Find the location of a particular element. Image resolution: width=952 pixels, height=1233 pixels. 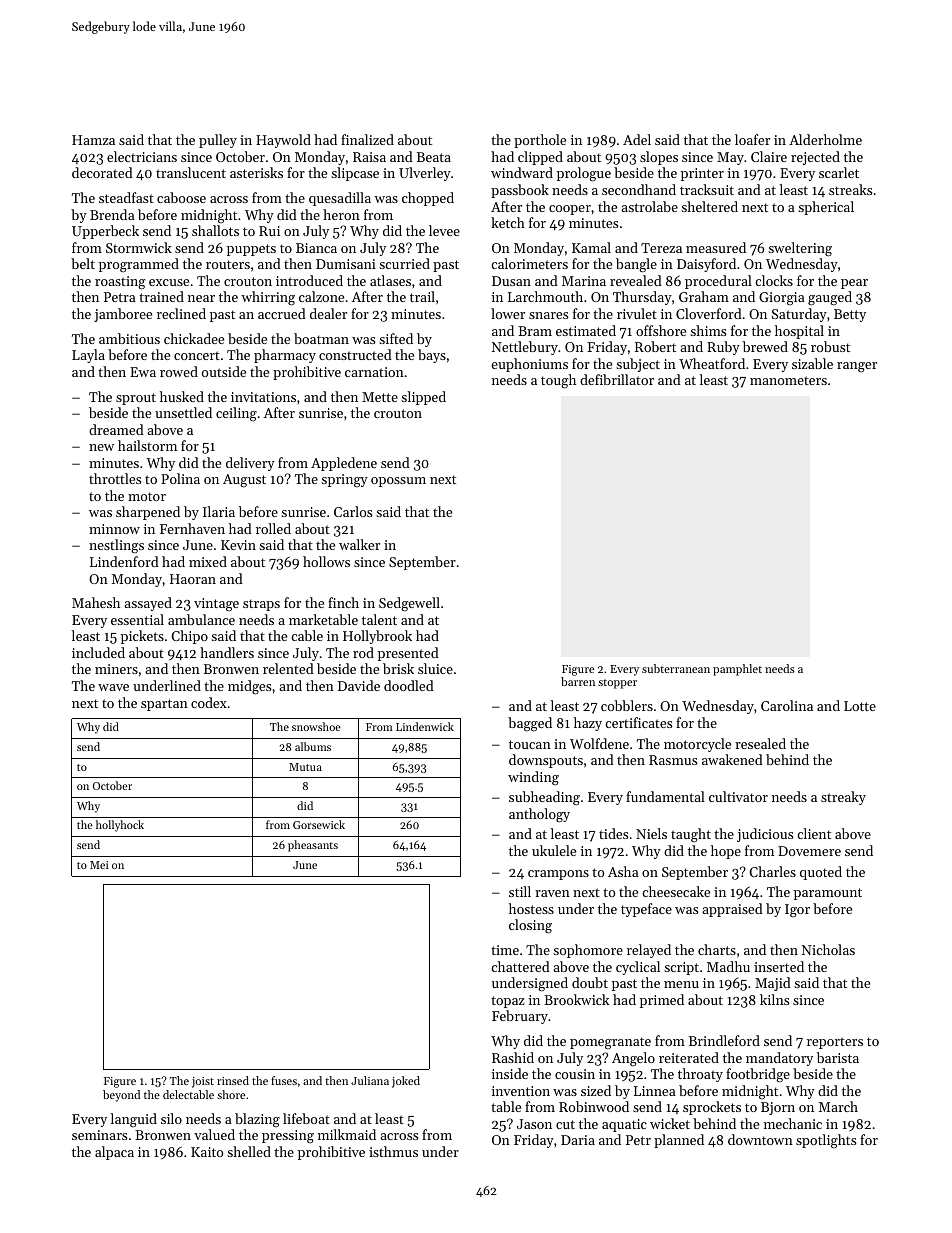

Mutua is located at coordinates (305, 767).
